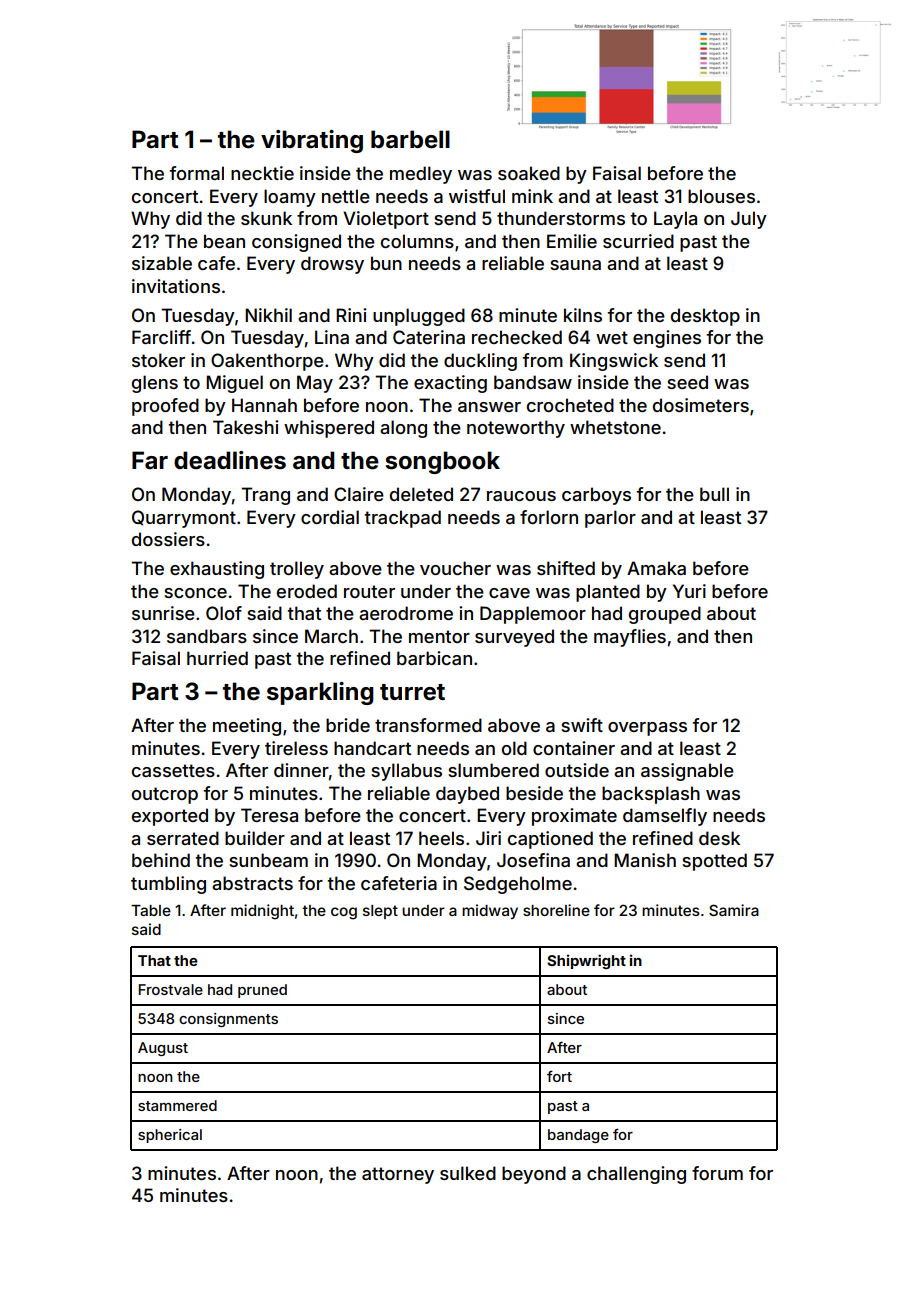 This screenshot has width=908, height=1316. Describe the element at coordinates (332, 337) in the screenshot. I see `Lina` at that location.
